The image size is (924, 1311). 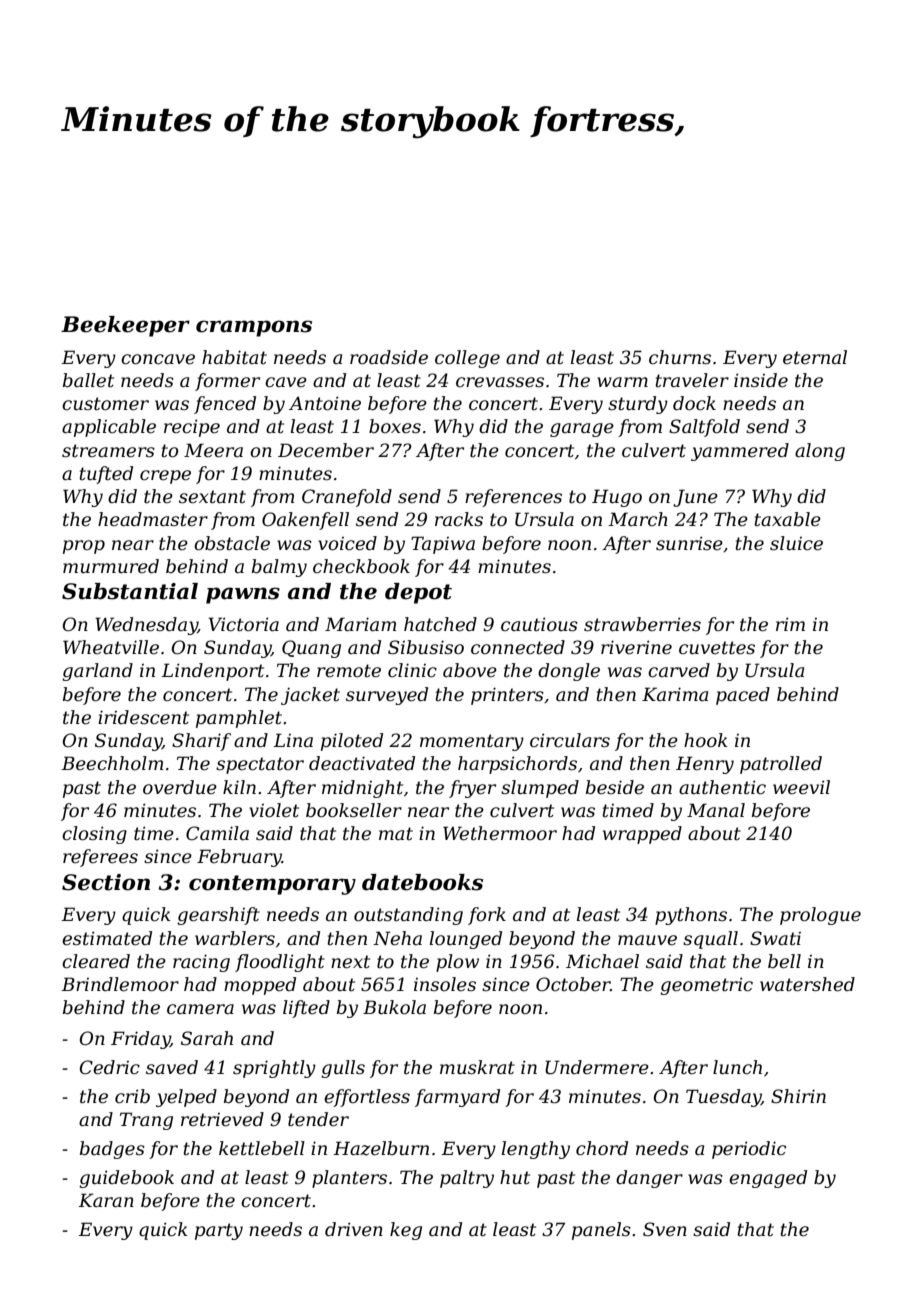 What do you see at coordinates (397, 938) in the screenshot?
I see `Neha` at bounding box center [397, 938].
